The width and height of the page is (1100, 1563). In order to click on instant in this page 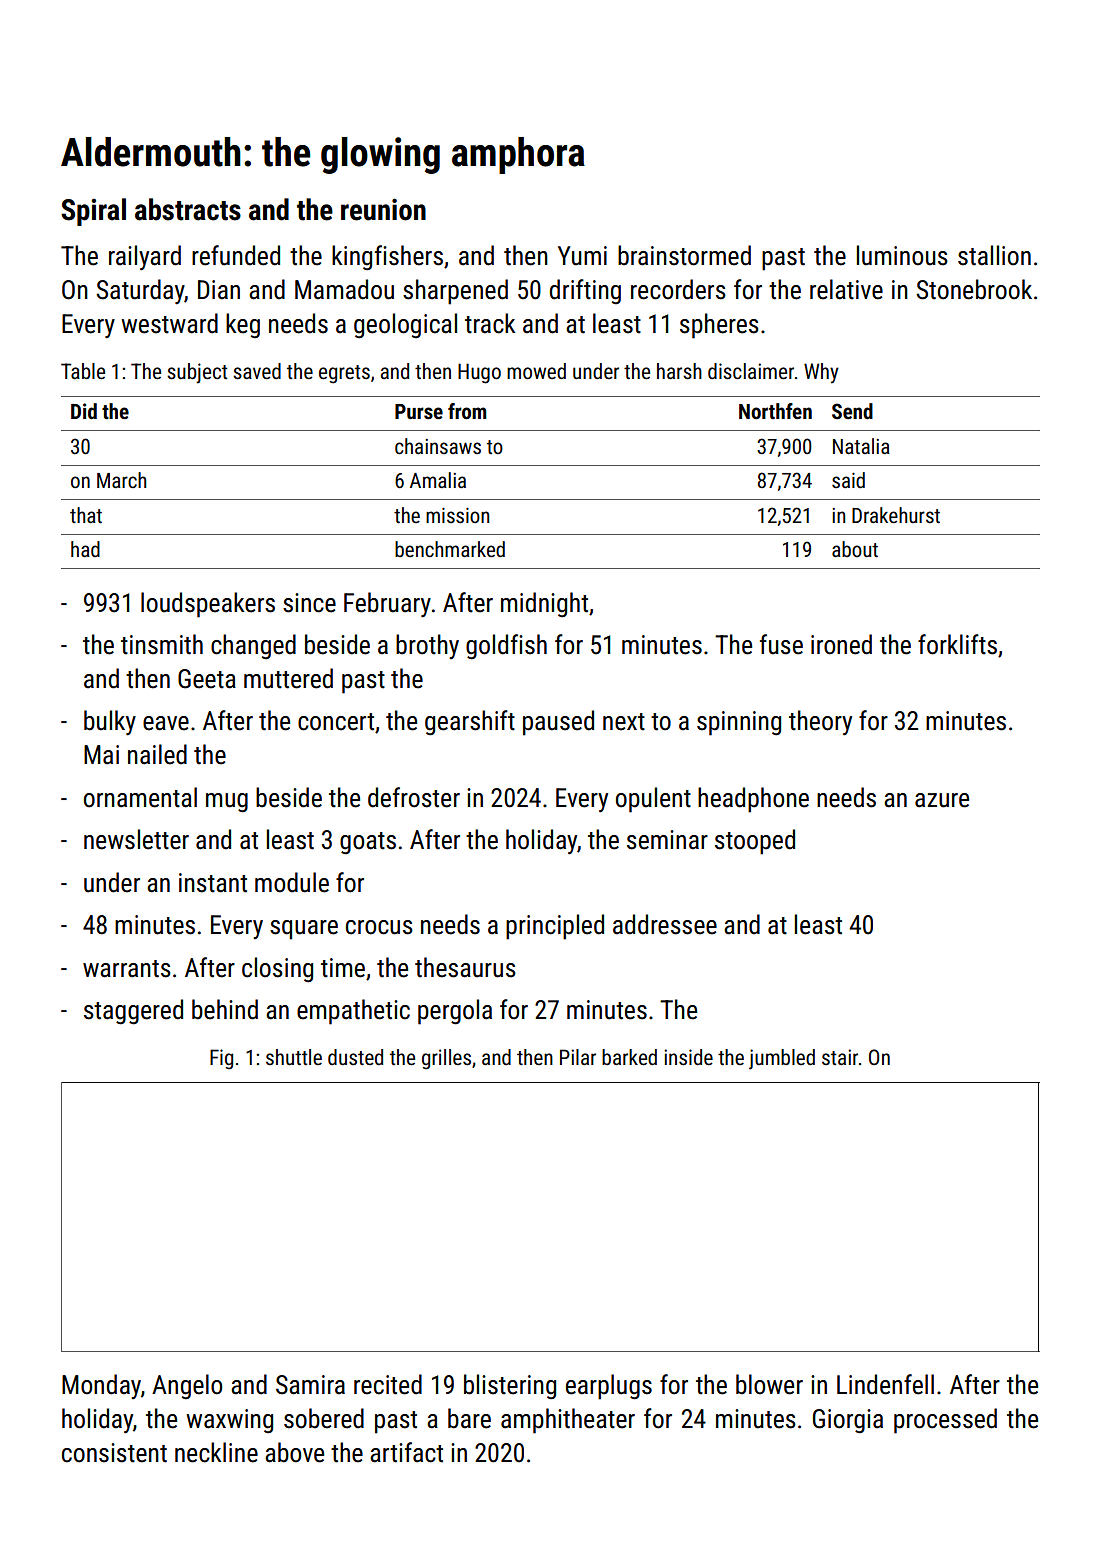, I will do `click(213, 883)`.
